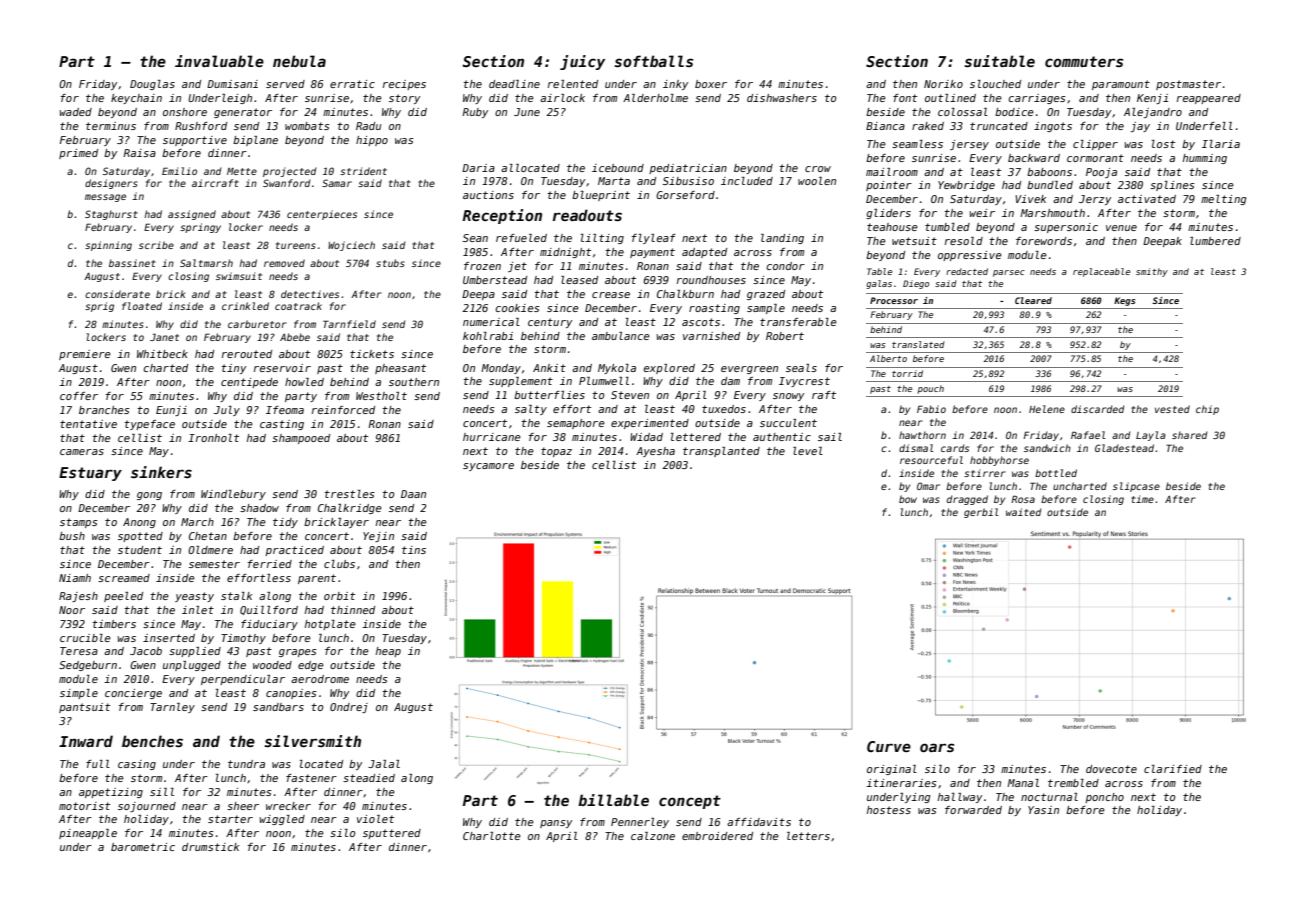 This screenshot has width=1308, height=924. I want to click on grapes, so click(297, 653).
